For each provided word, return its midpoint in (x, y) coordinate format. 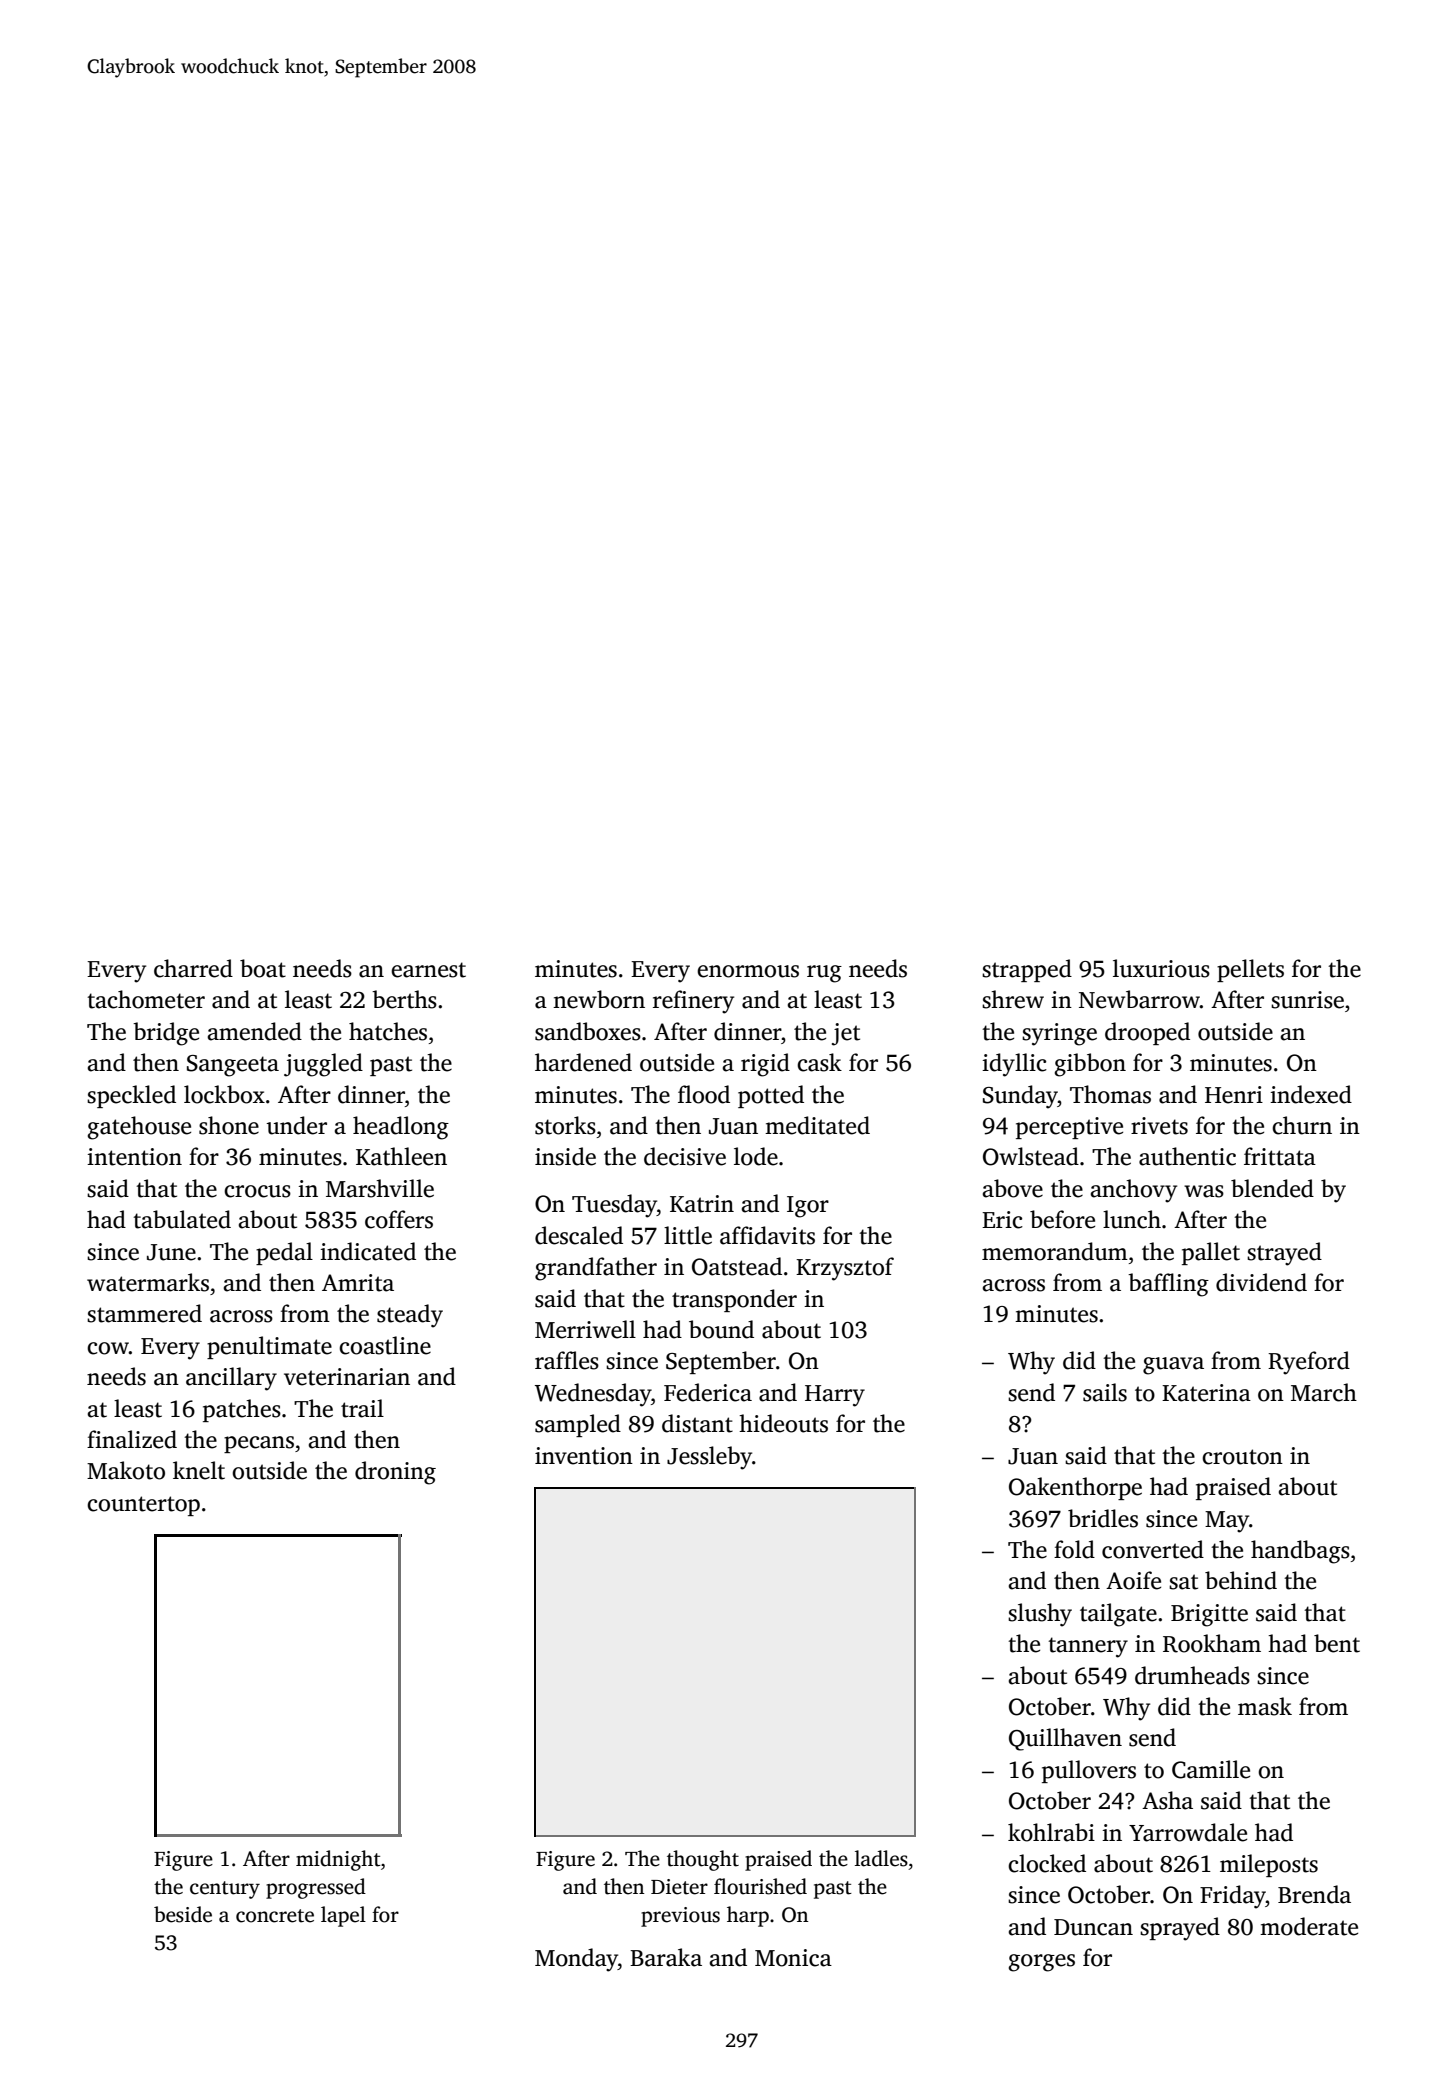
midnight (338, 1860)
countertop (143, 1506)
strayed (1284, 1254)
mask (1265, 1706)
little (688, 1235)
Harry (835, 1396)
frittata (1280, 1156)
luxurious (1161, 968)
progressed (316, 1888)
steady (410, 1316)
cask (819, 1062)
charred (193, 968)
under (296, 1125)
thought (703, 1860)
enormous (748, 971)
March (1324, 1392)
